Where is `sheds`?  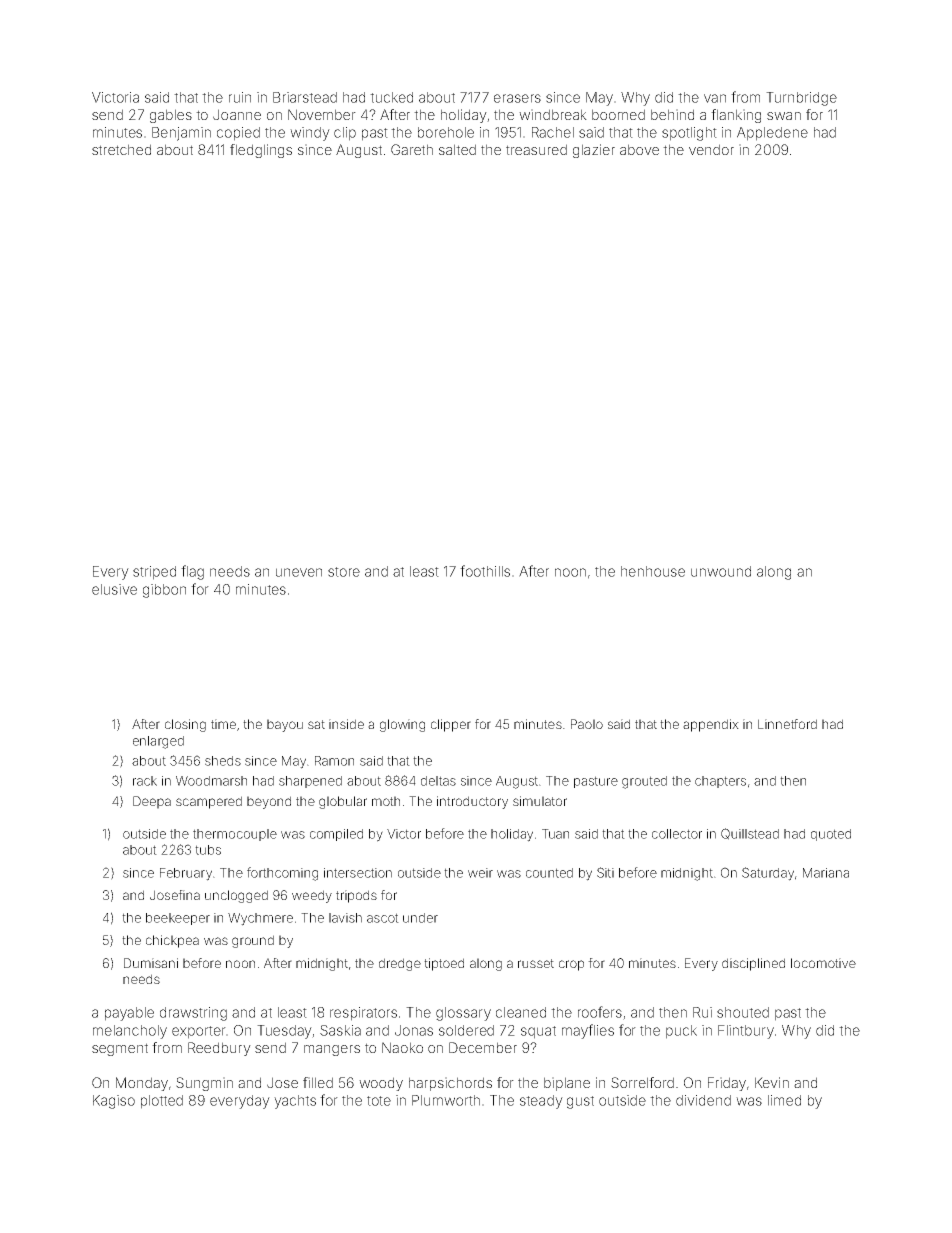 sheds is located at coordinates (223, 761).
